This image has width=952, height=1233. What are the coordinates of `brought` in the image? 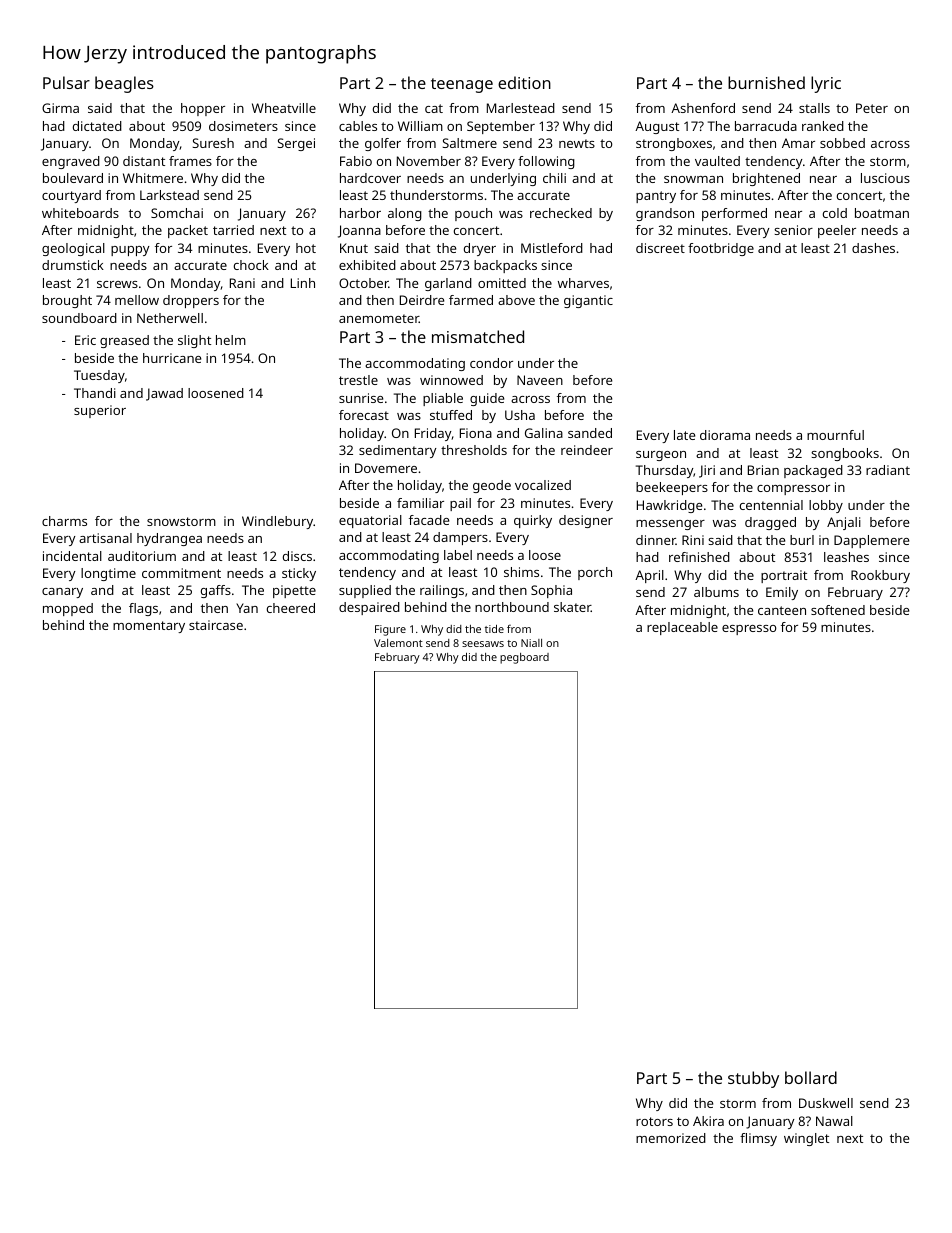 It's located at (67, 301).
